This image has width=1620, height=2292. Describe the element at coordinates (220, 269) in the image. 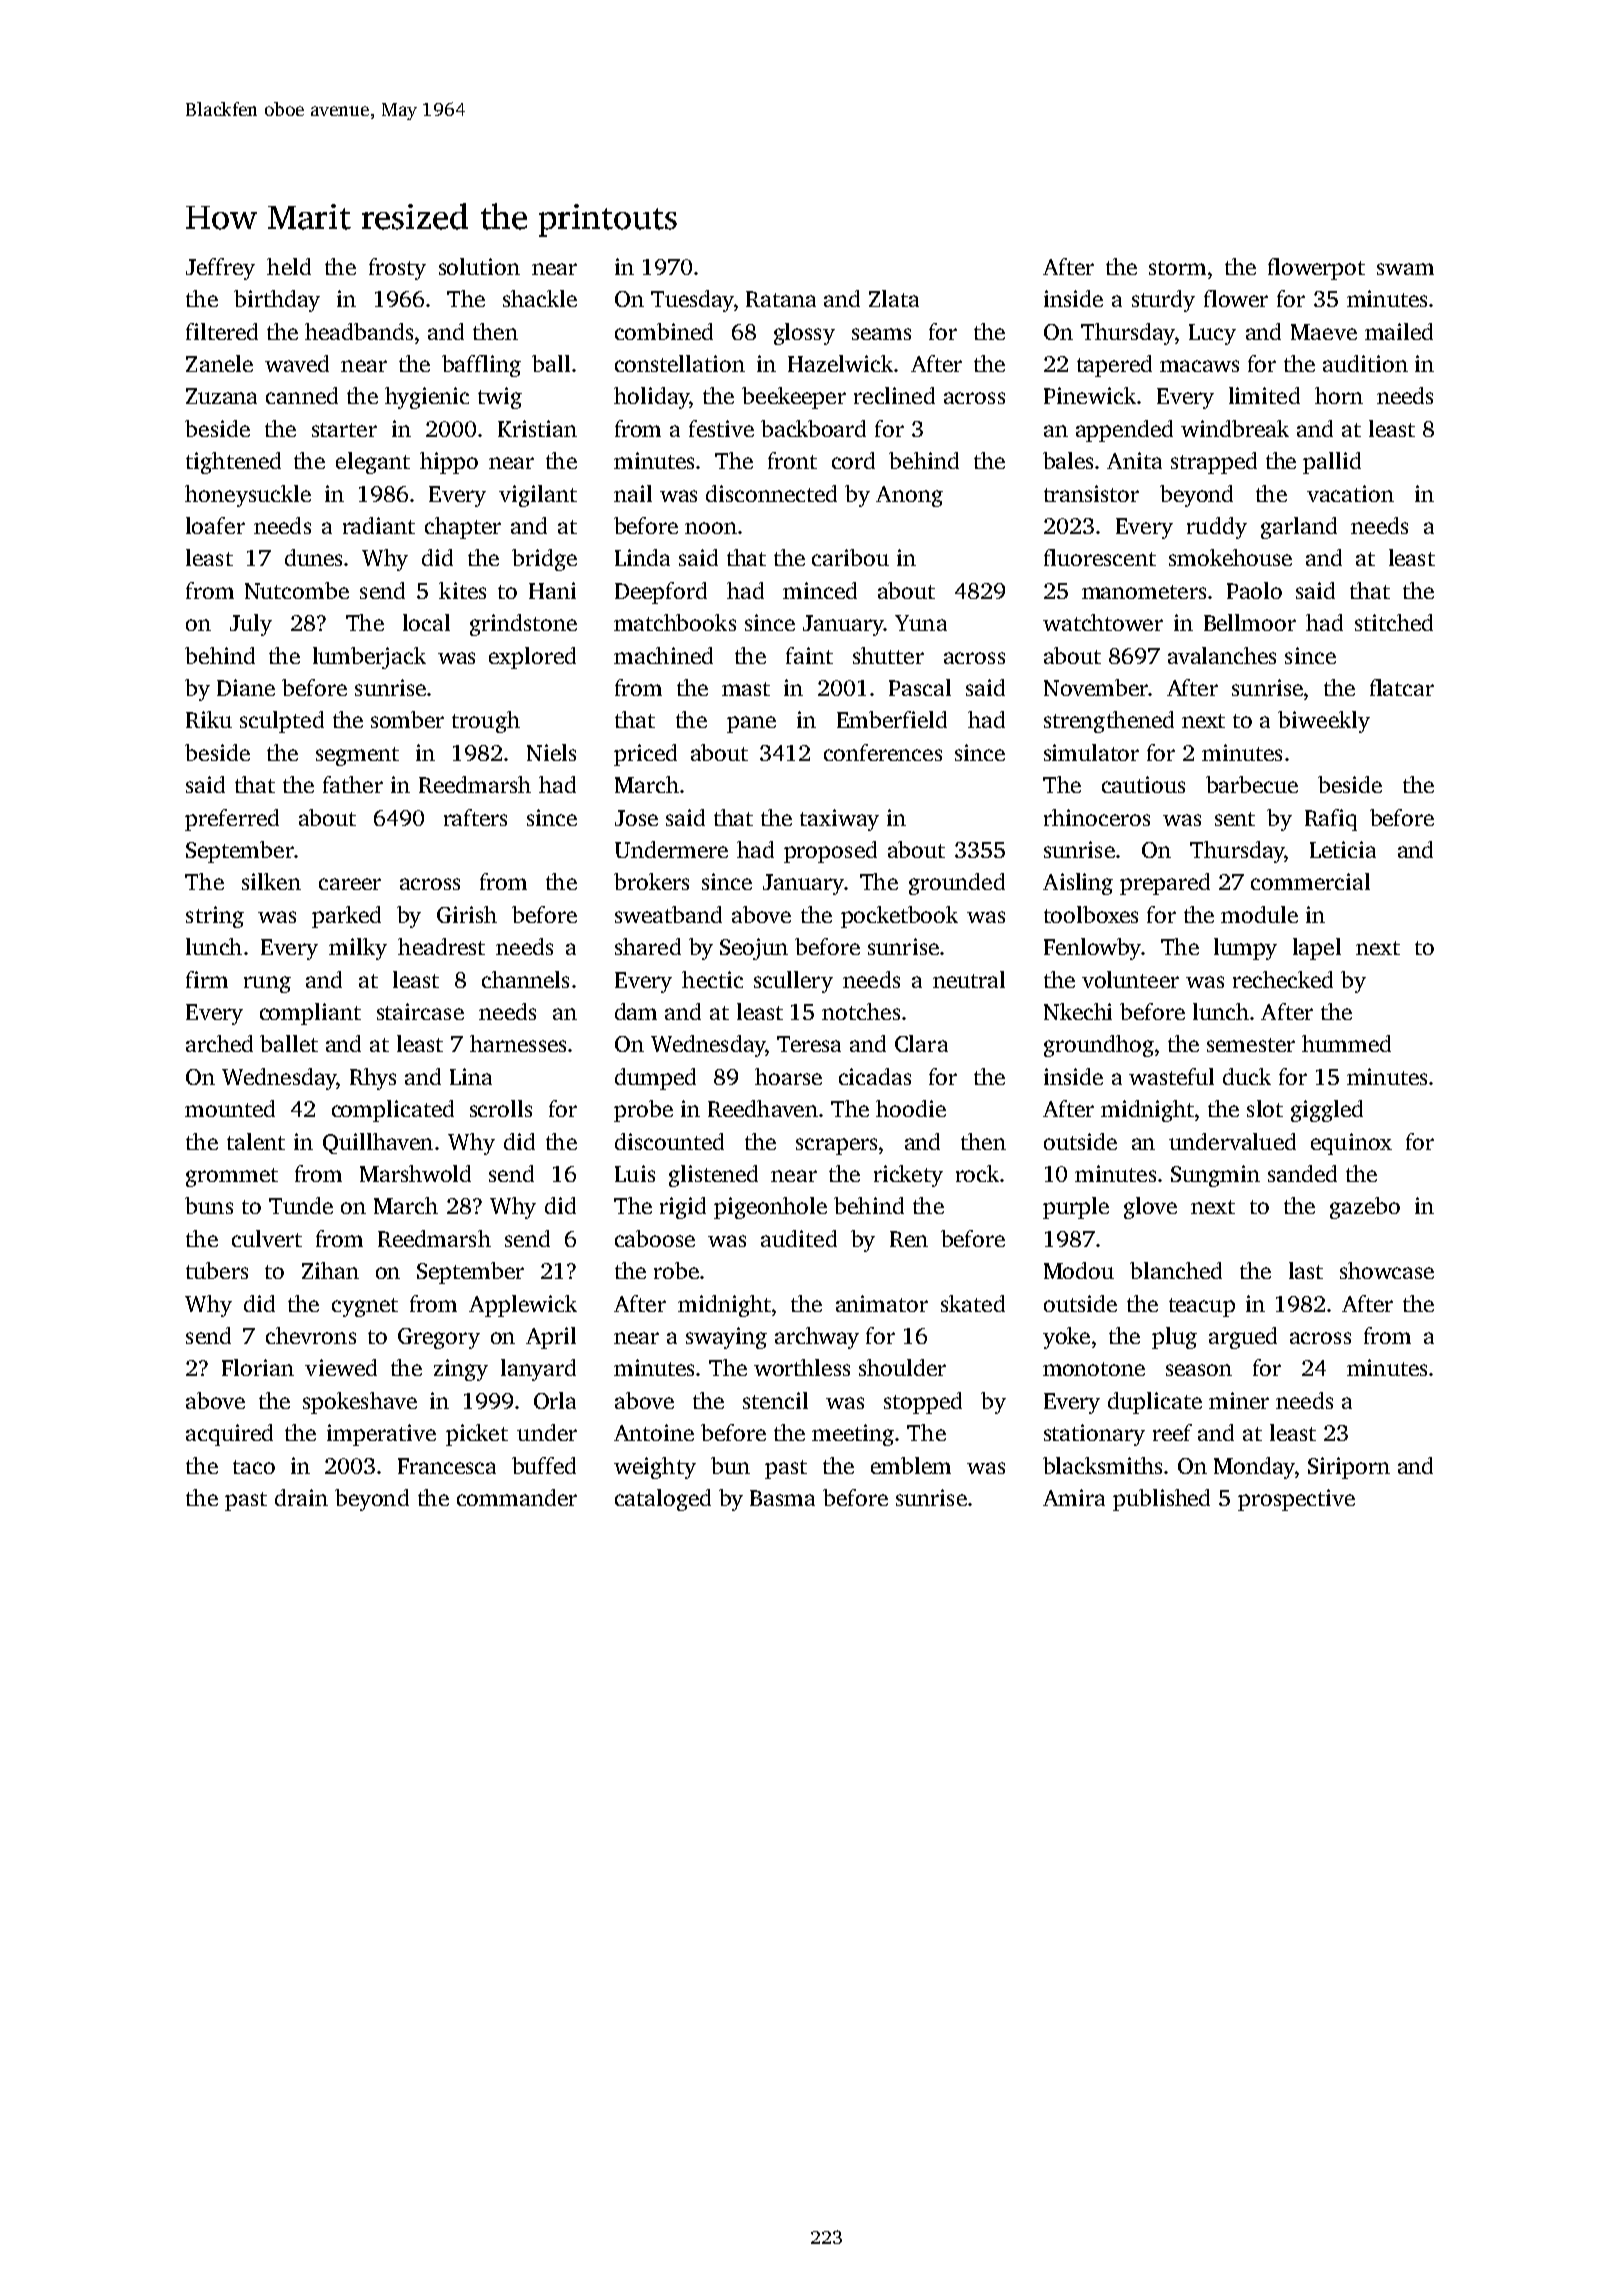

I see `Jeffrey` at that location.
